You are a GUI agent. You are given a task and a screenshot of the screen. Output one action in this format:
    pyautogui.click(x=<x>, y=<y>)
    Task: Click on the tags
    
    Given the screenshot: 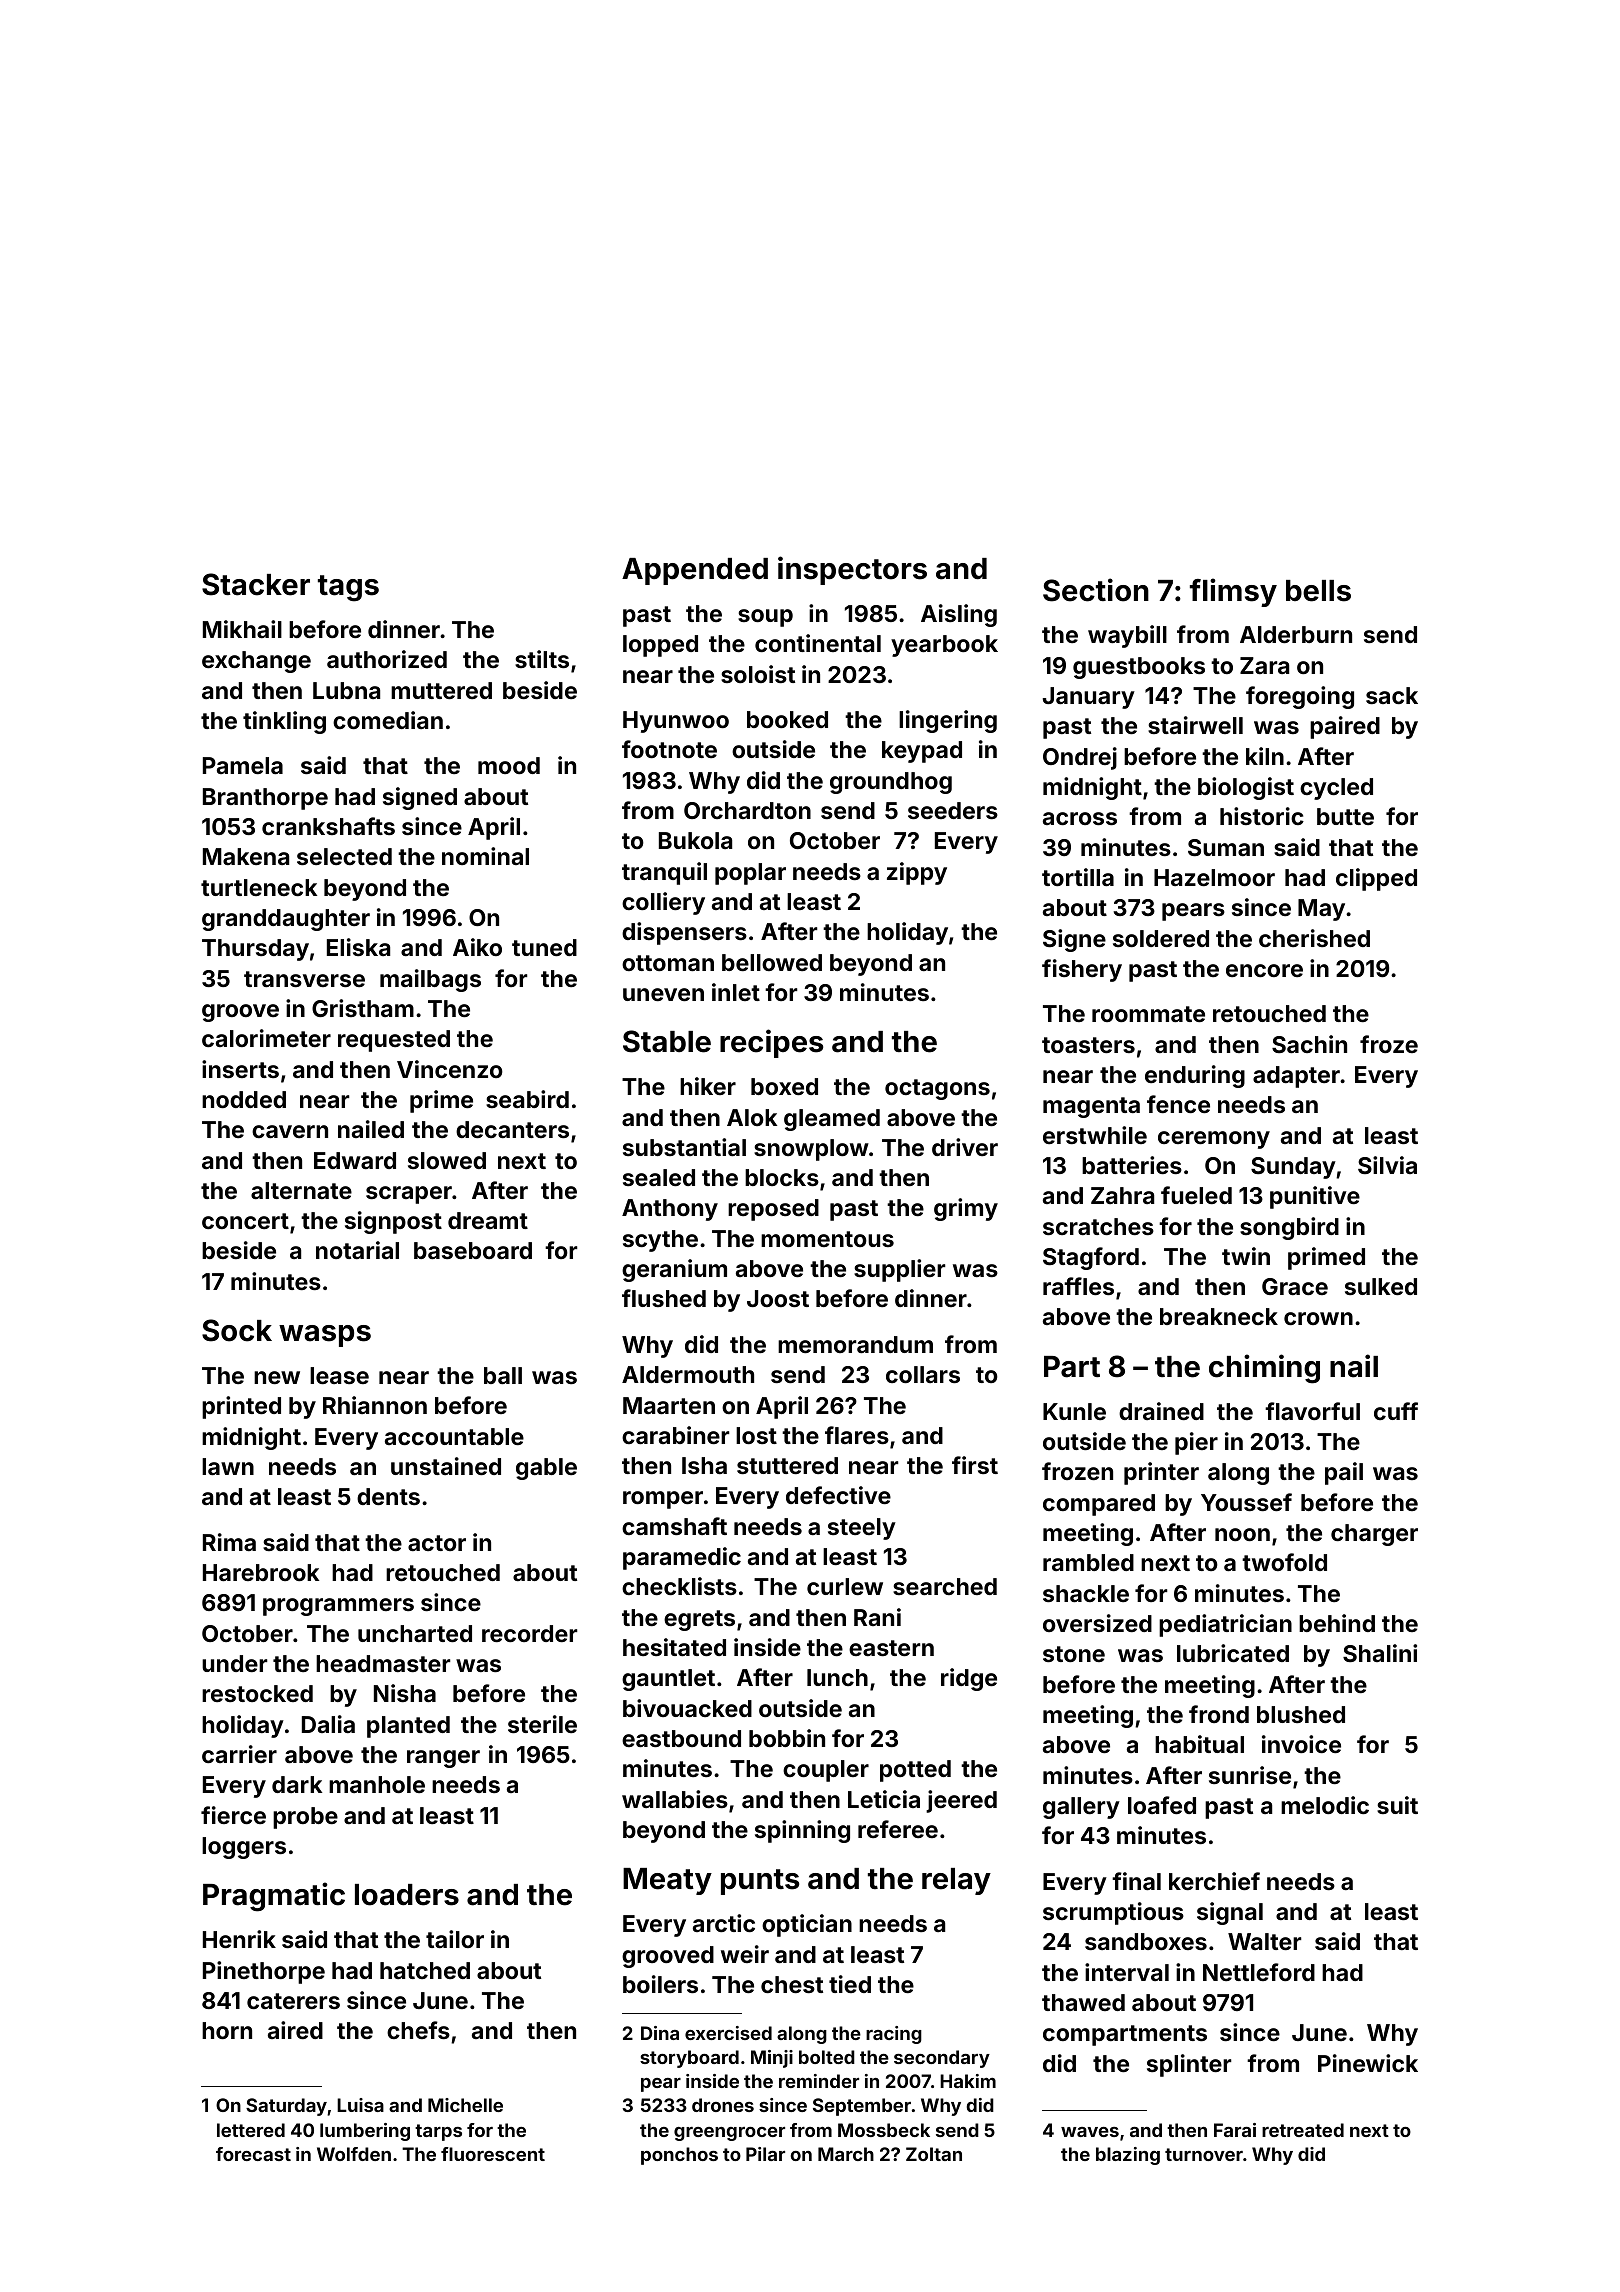 What is the action you would take?
    pyautogui.click(x=348, y=588)
